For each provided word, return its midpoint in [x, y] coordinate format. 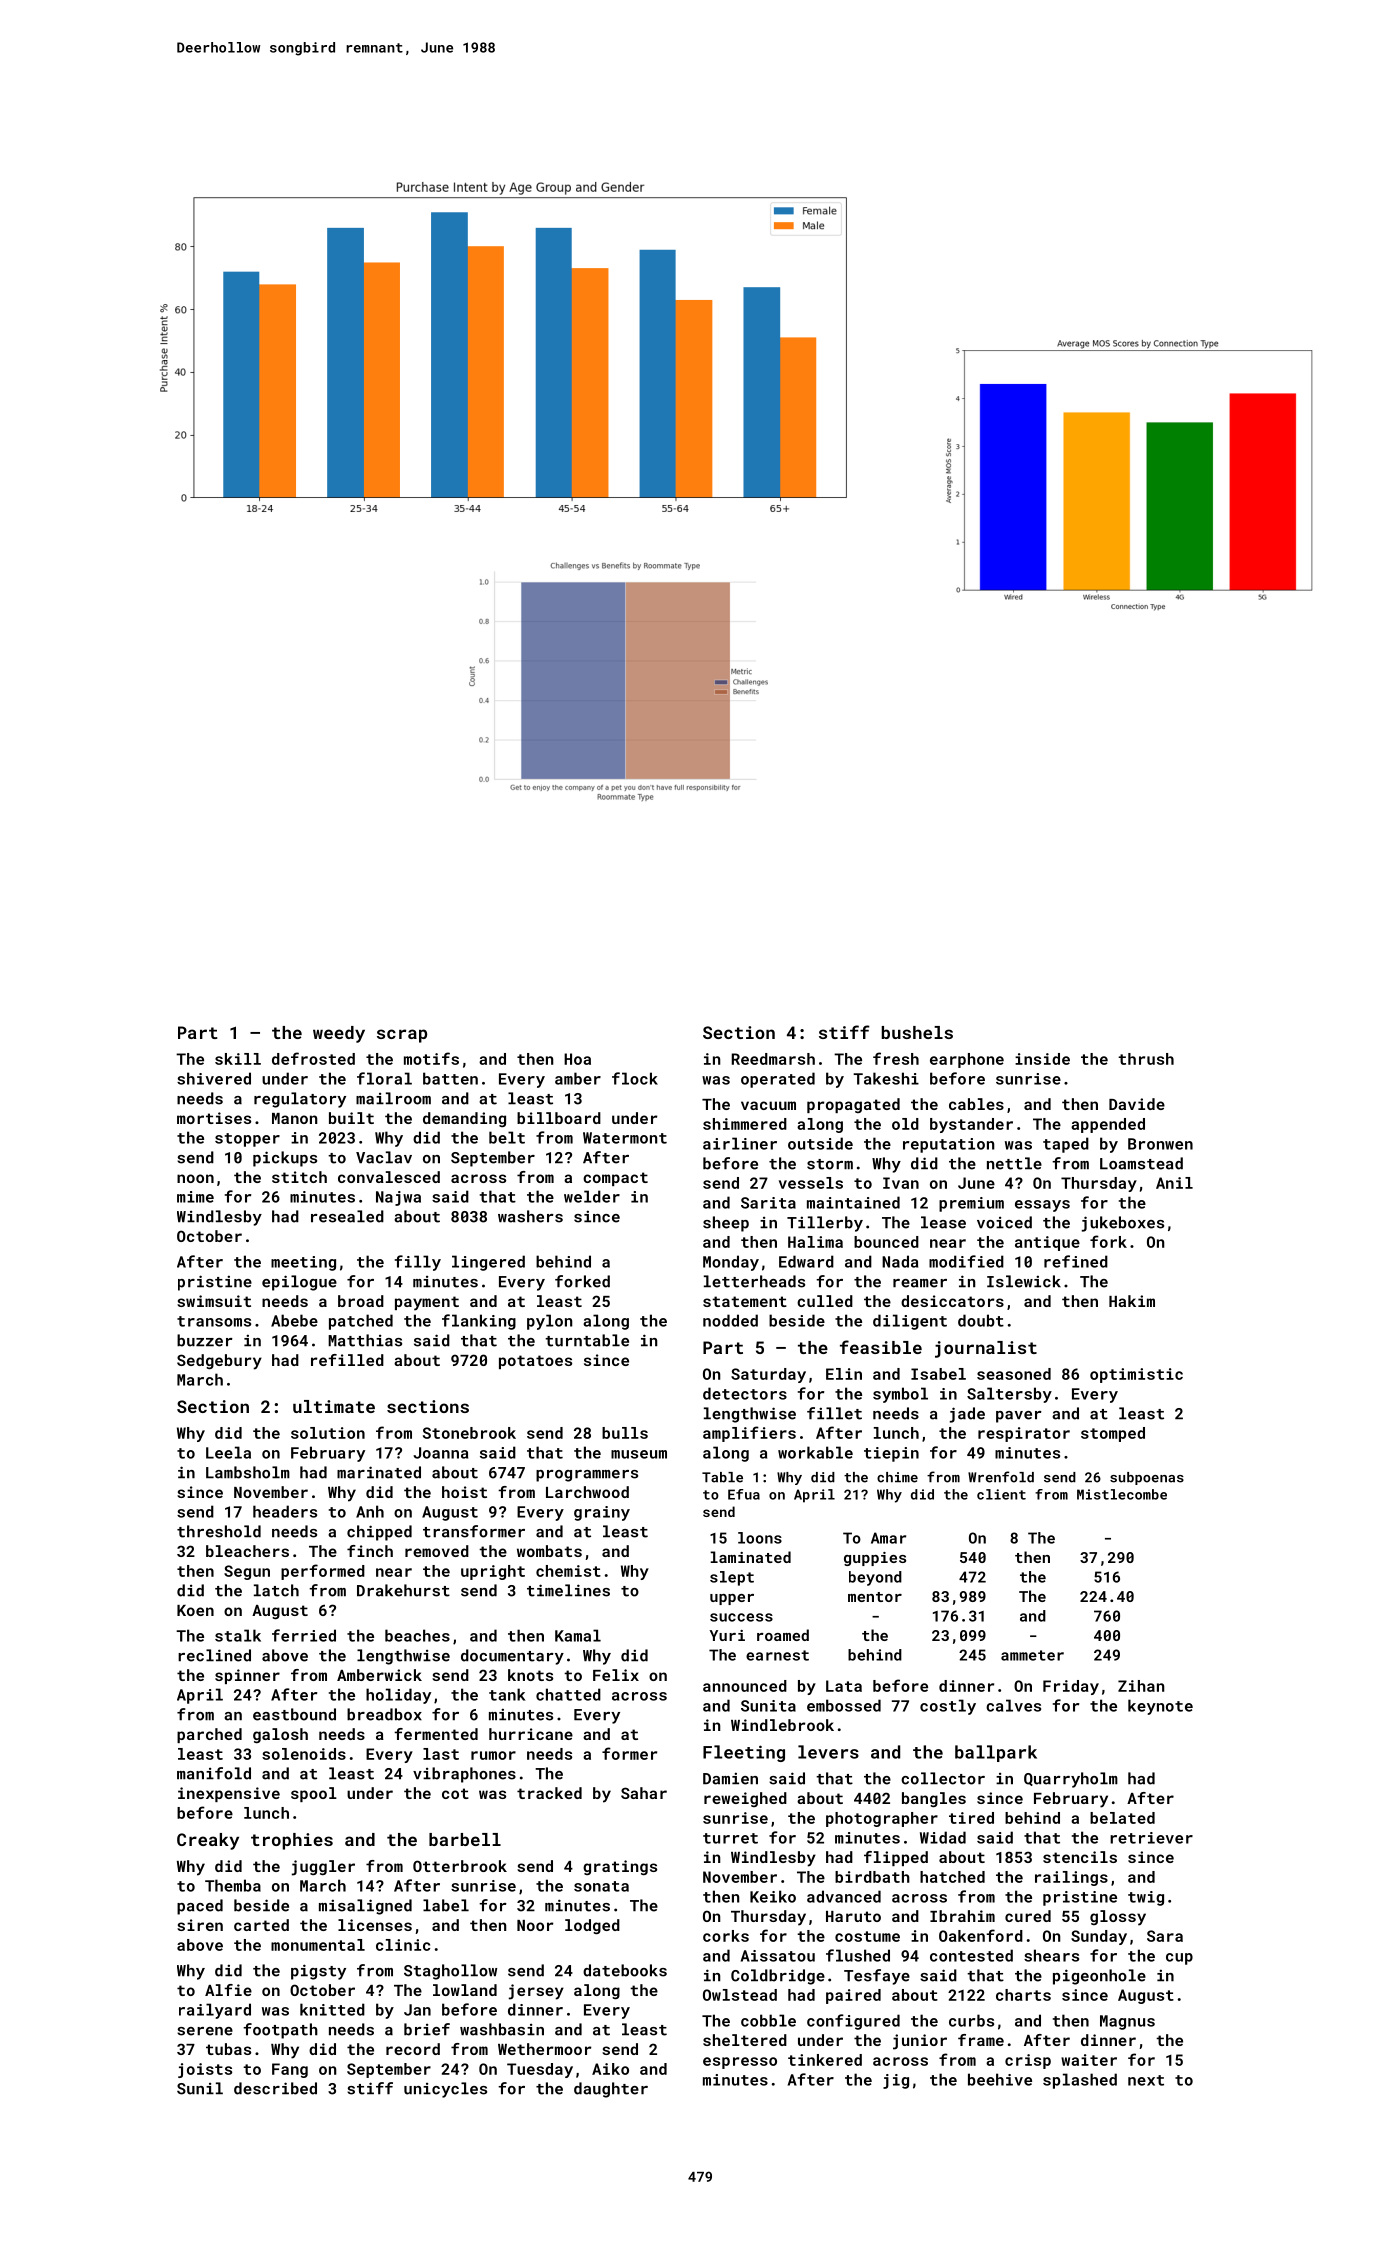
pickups [285, 1159]
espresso [740, 2063]
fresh [896, 1058]
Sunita [768, 1706]
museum [639, 1454]
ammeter [1032, 1655]
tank [507, 1694]
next [1146, 2080]
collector [943, 1778]
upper [732, 1599]
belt [507, 1137]
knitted [332, 2009]
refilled [347, 1360]
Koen [195, 1610]
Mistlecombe [1122, 1494]
